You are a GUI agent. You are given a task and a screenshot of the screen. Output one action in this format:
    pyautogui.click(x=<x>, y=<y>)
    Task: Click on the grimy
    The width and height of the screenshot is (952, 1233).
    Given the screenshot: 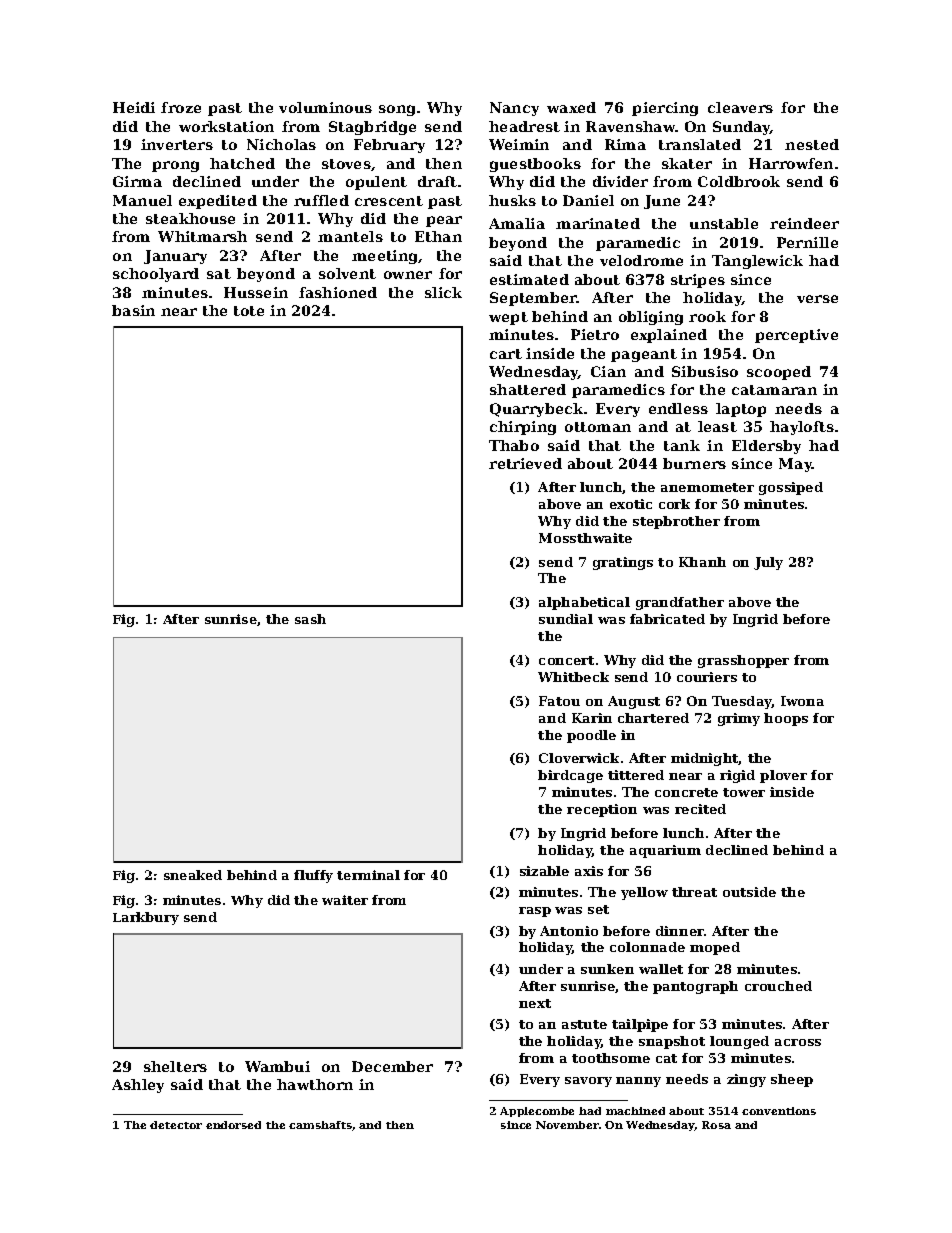 What is the action you would take?
    pyautogui.click(x=739, y=719)
